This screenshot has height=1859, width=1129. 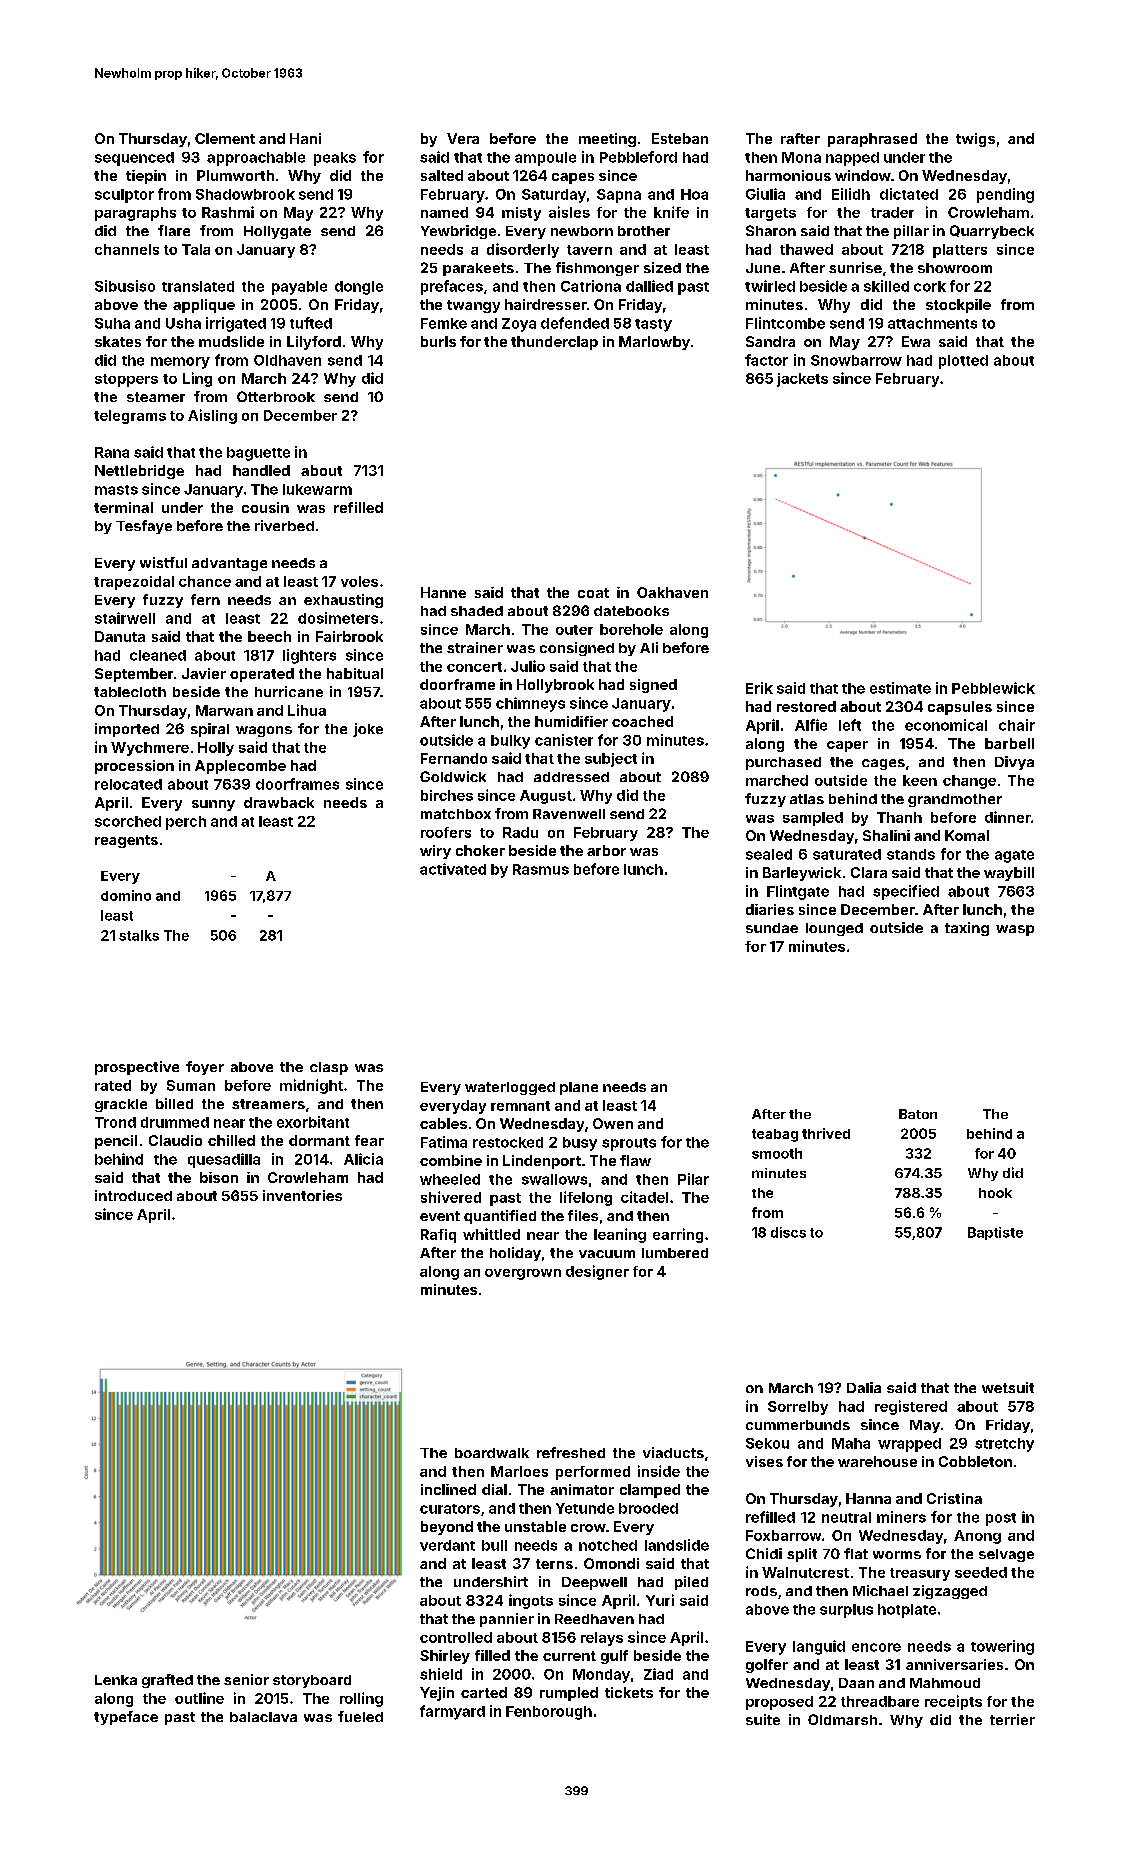 What do you see at coordinates (305, 138) in the screenshot?
I see `Hani` at bounding box center [305, 138].
